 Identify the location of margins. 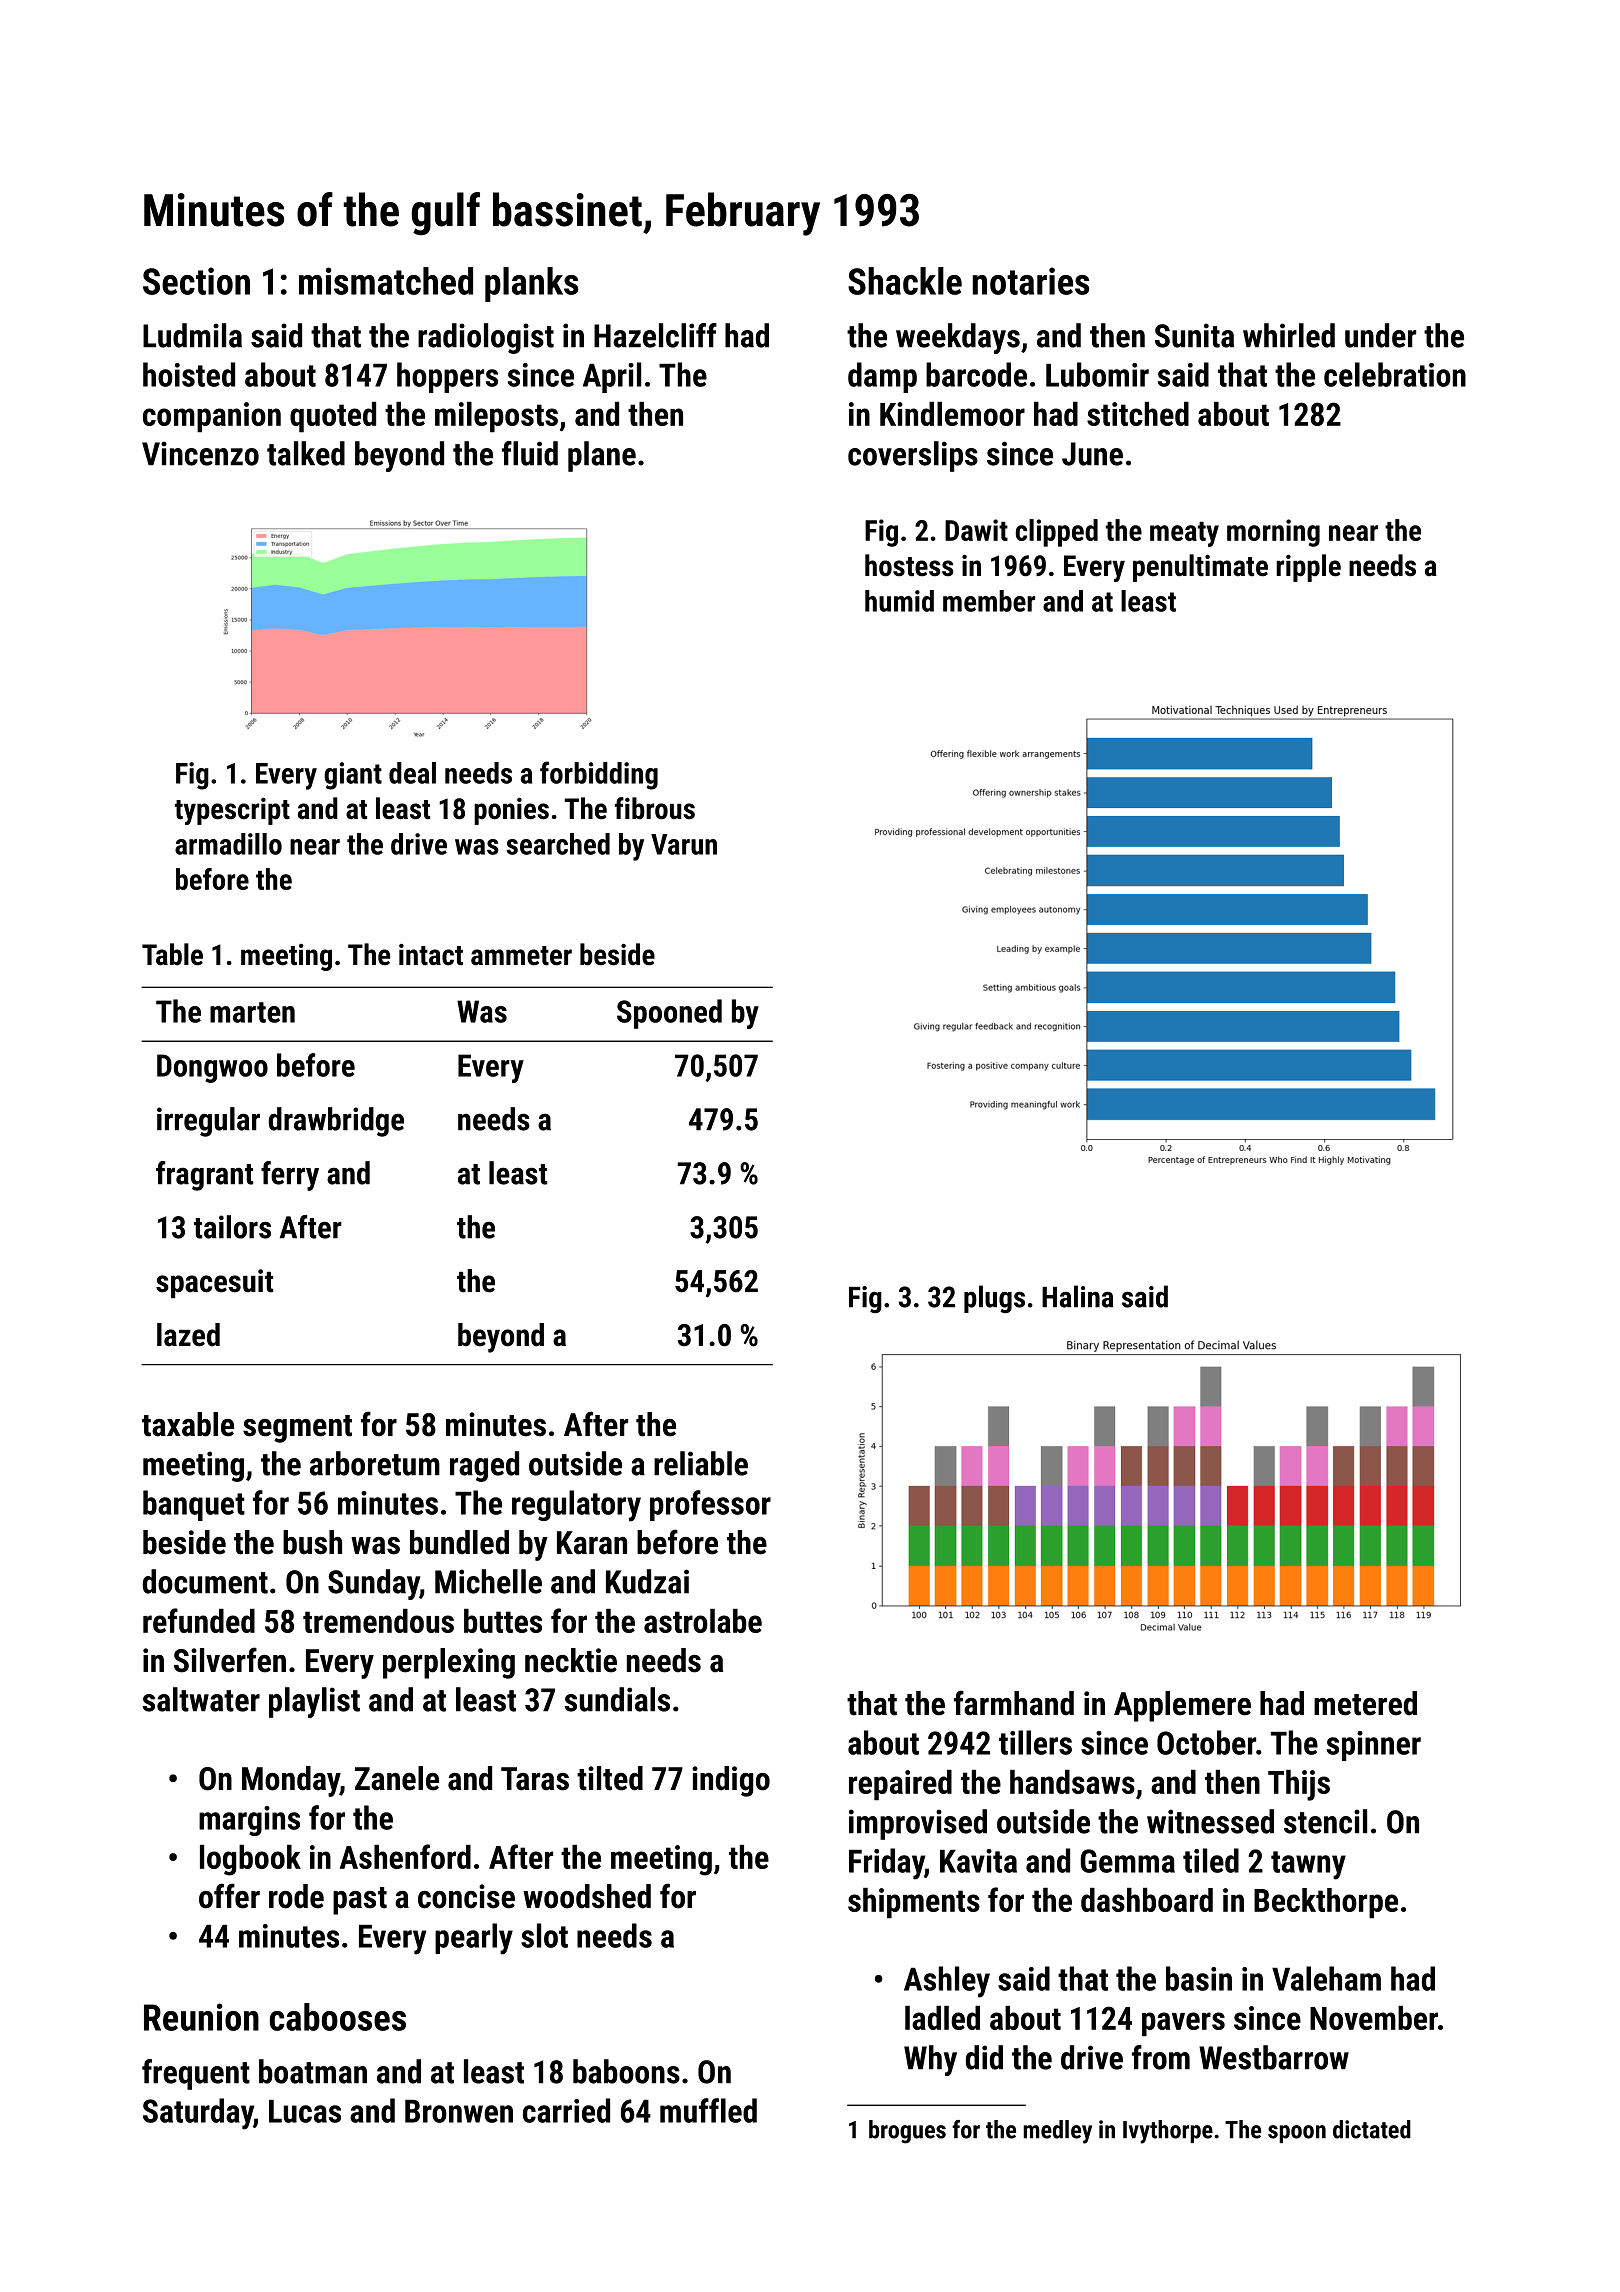
(249, 1821).
